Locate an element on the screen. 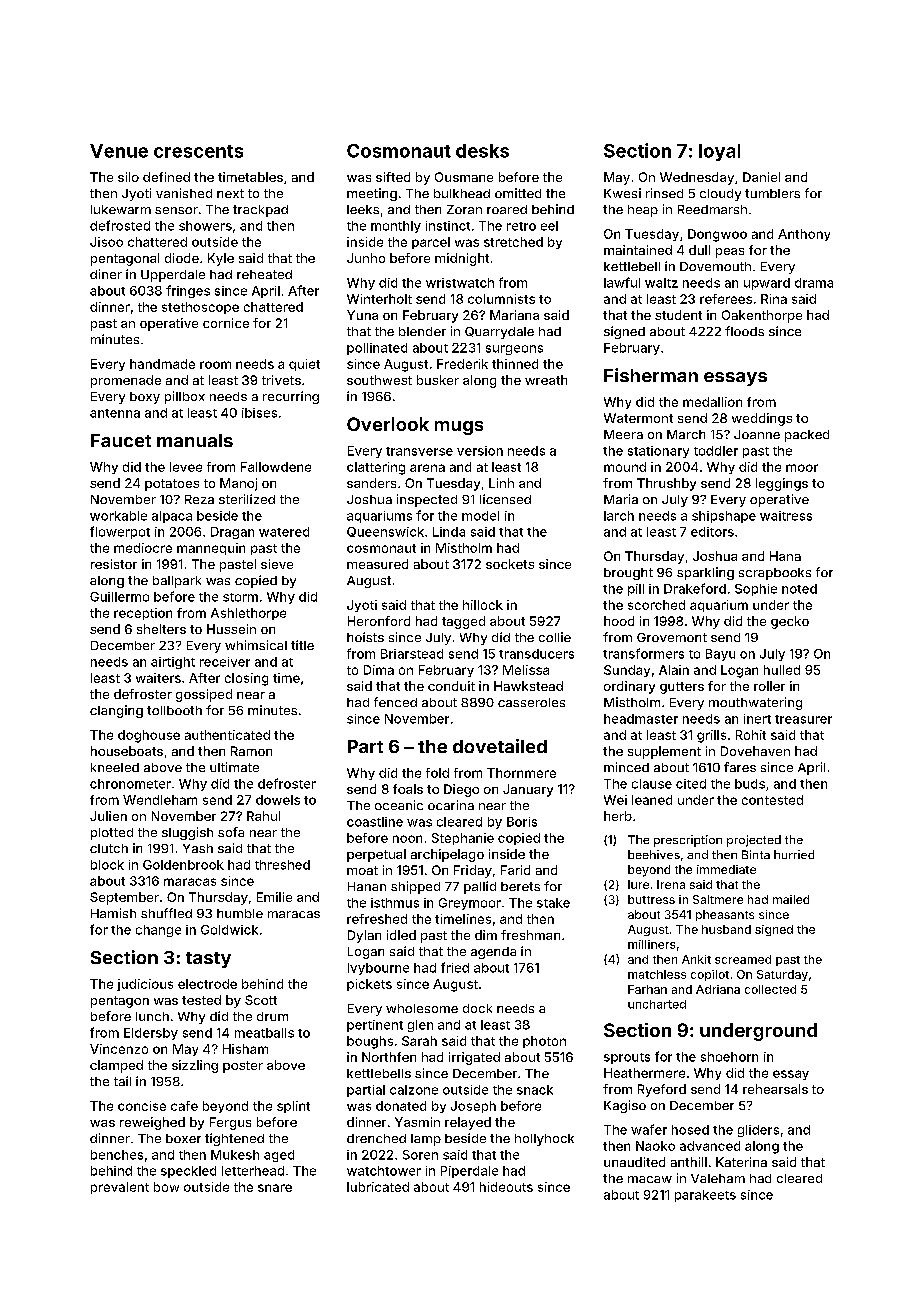  change is located at coordinates (158, 931).
